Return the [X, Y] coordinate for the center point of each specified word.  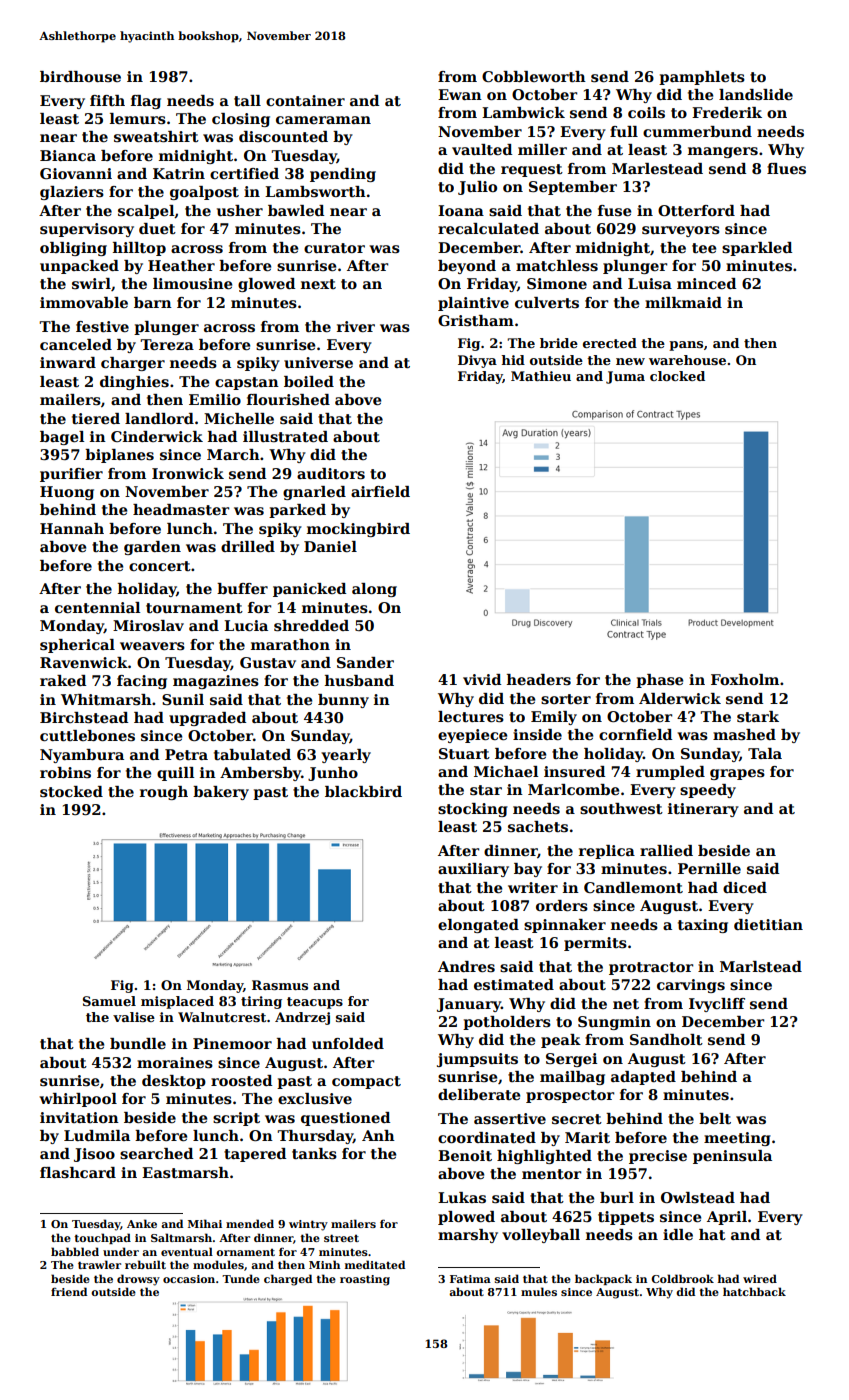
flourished [288, 400]
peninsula [732, 1157]
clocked [677, 376]
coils [646, 112]
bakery [221, 793]
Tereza [167, 344]
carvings [691, 986]
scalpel [146, 212]
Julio [477, 188]
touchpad [102, 1238]
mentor [552, 1174]
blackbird [363, 791]
